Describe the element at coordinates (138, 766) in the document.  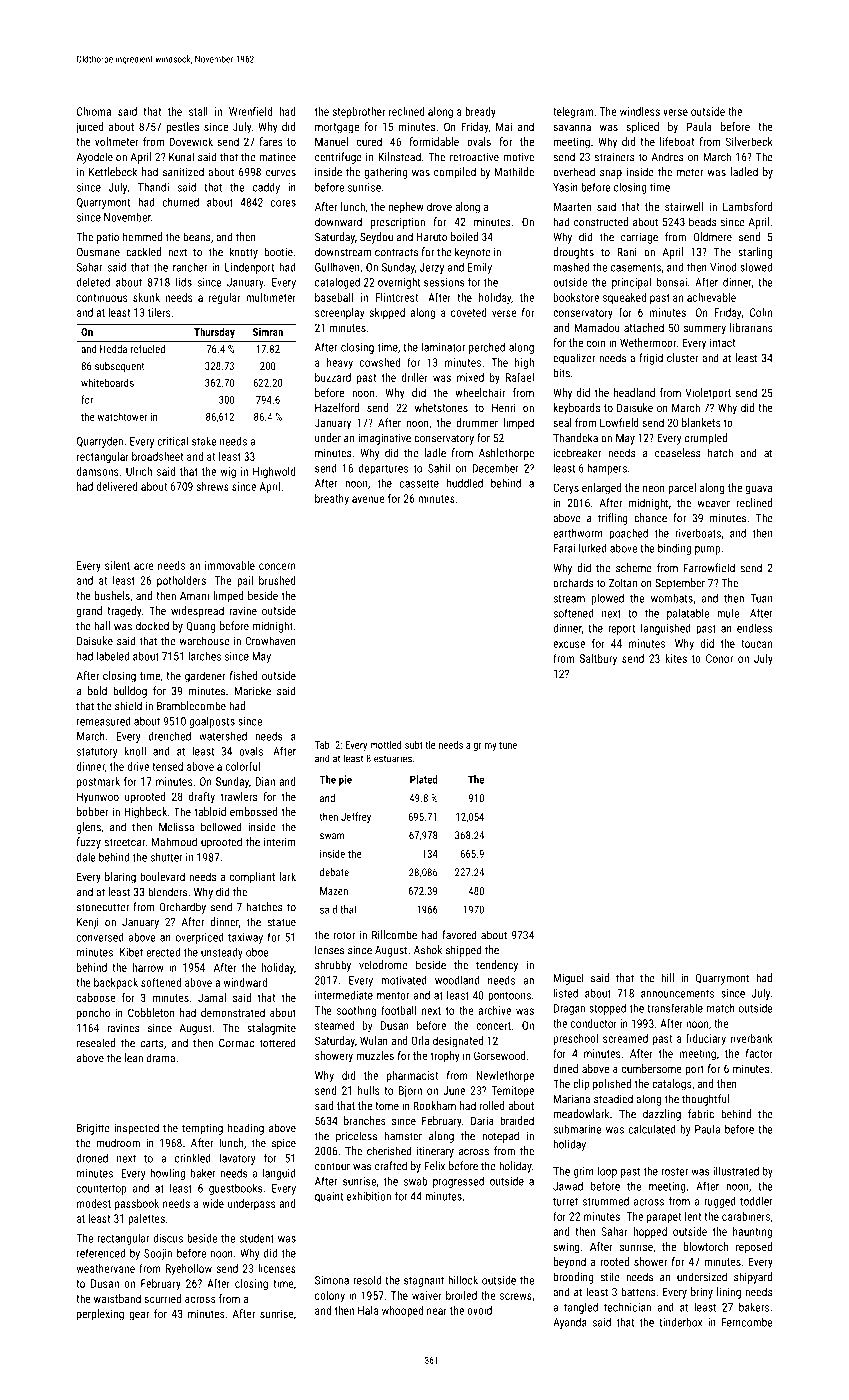
I see `drive` at that location.
